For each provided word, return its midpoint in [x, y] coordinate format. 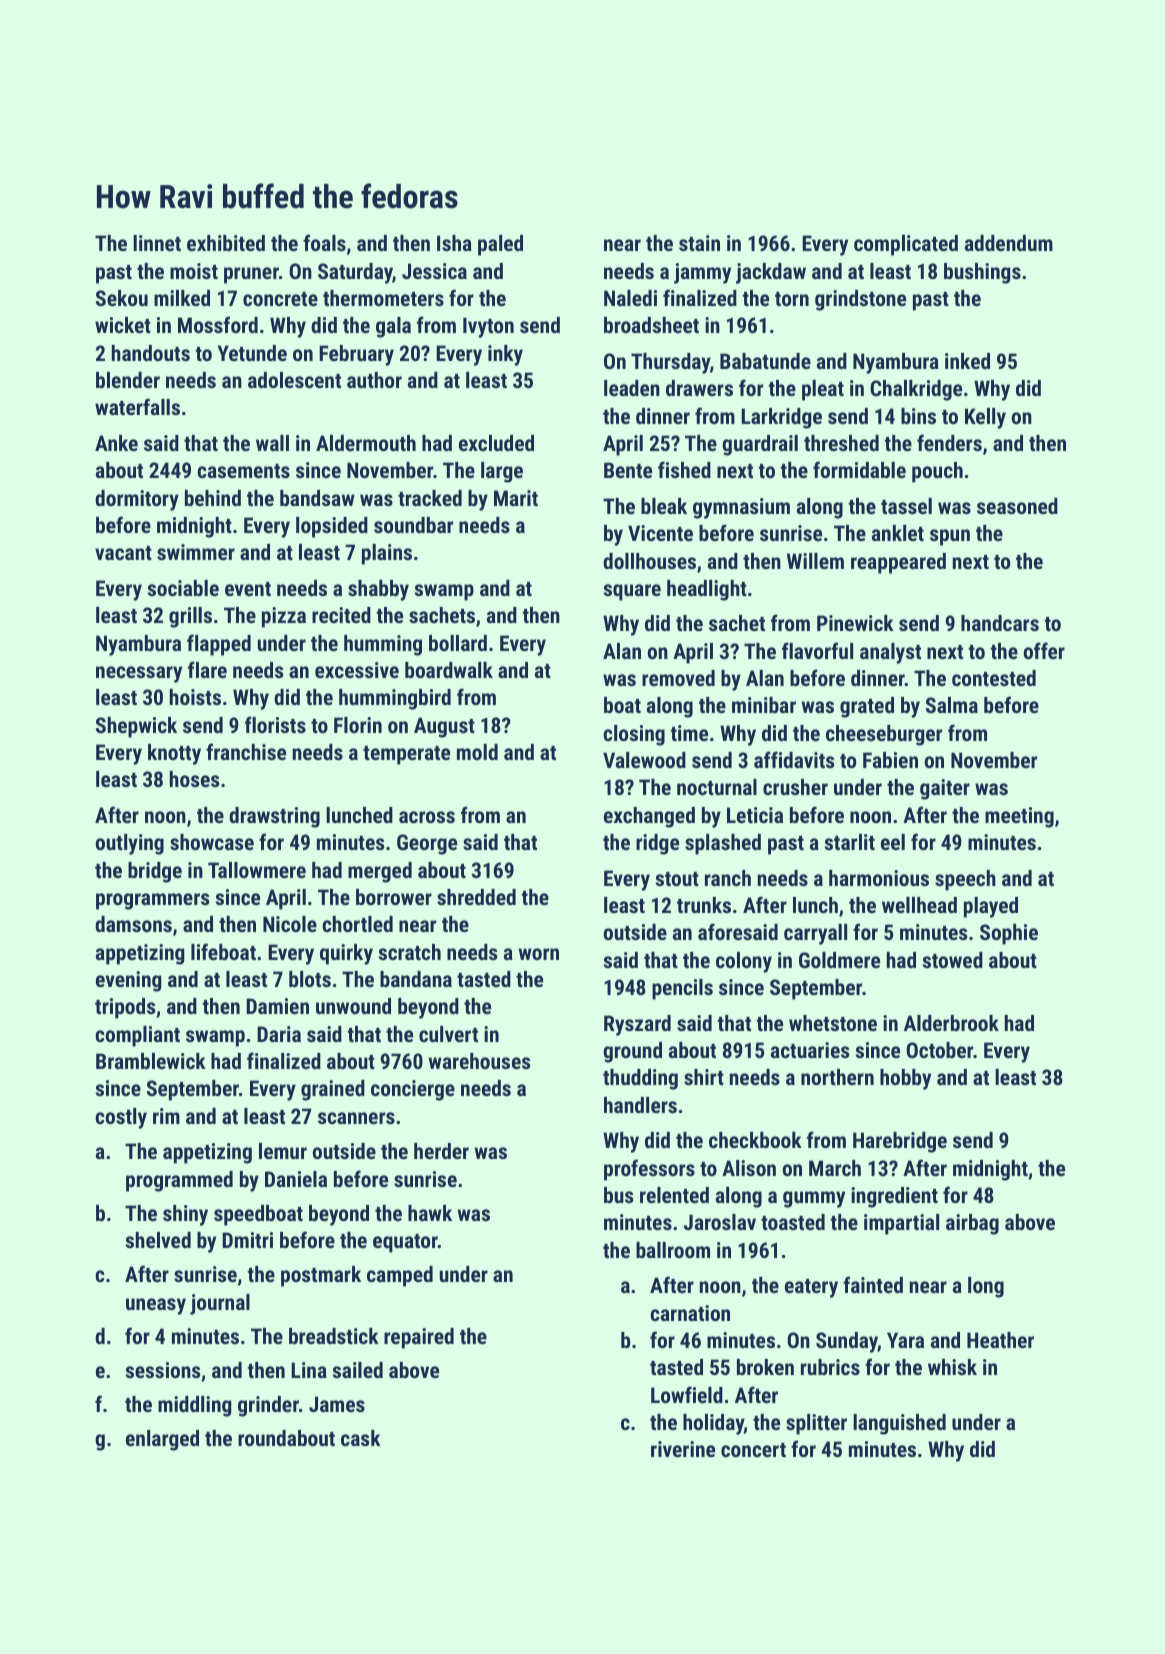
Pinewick [855, 623]
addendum [1009, 243]
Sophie [1009, 934]
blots [310, 979]
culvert [448, 1034]
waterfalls [137, 406]
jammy [702, 273]
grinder [268, 1406]
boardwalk [449, 670]
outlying [130, 844]
